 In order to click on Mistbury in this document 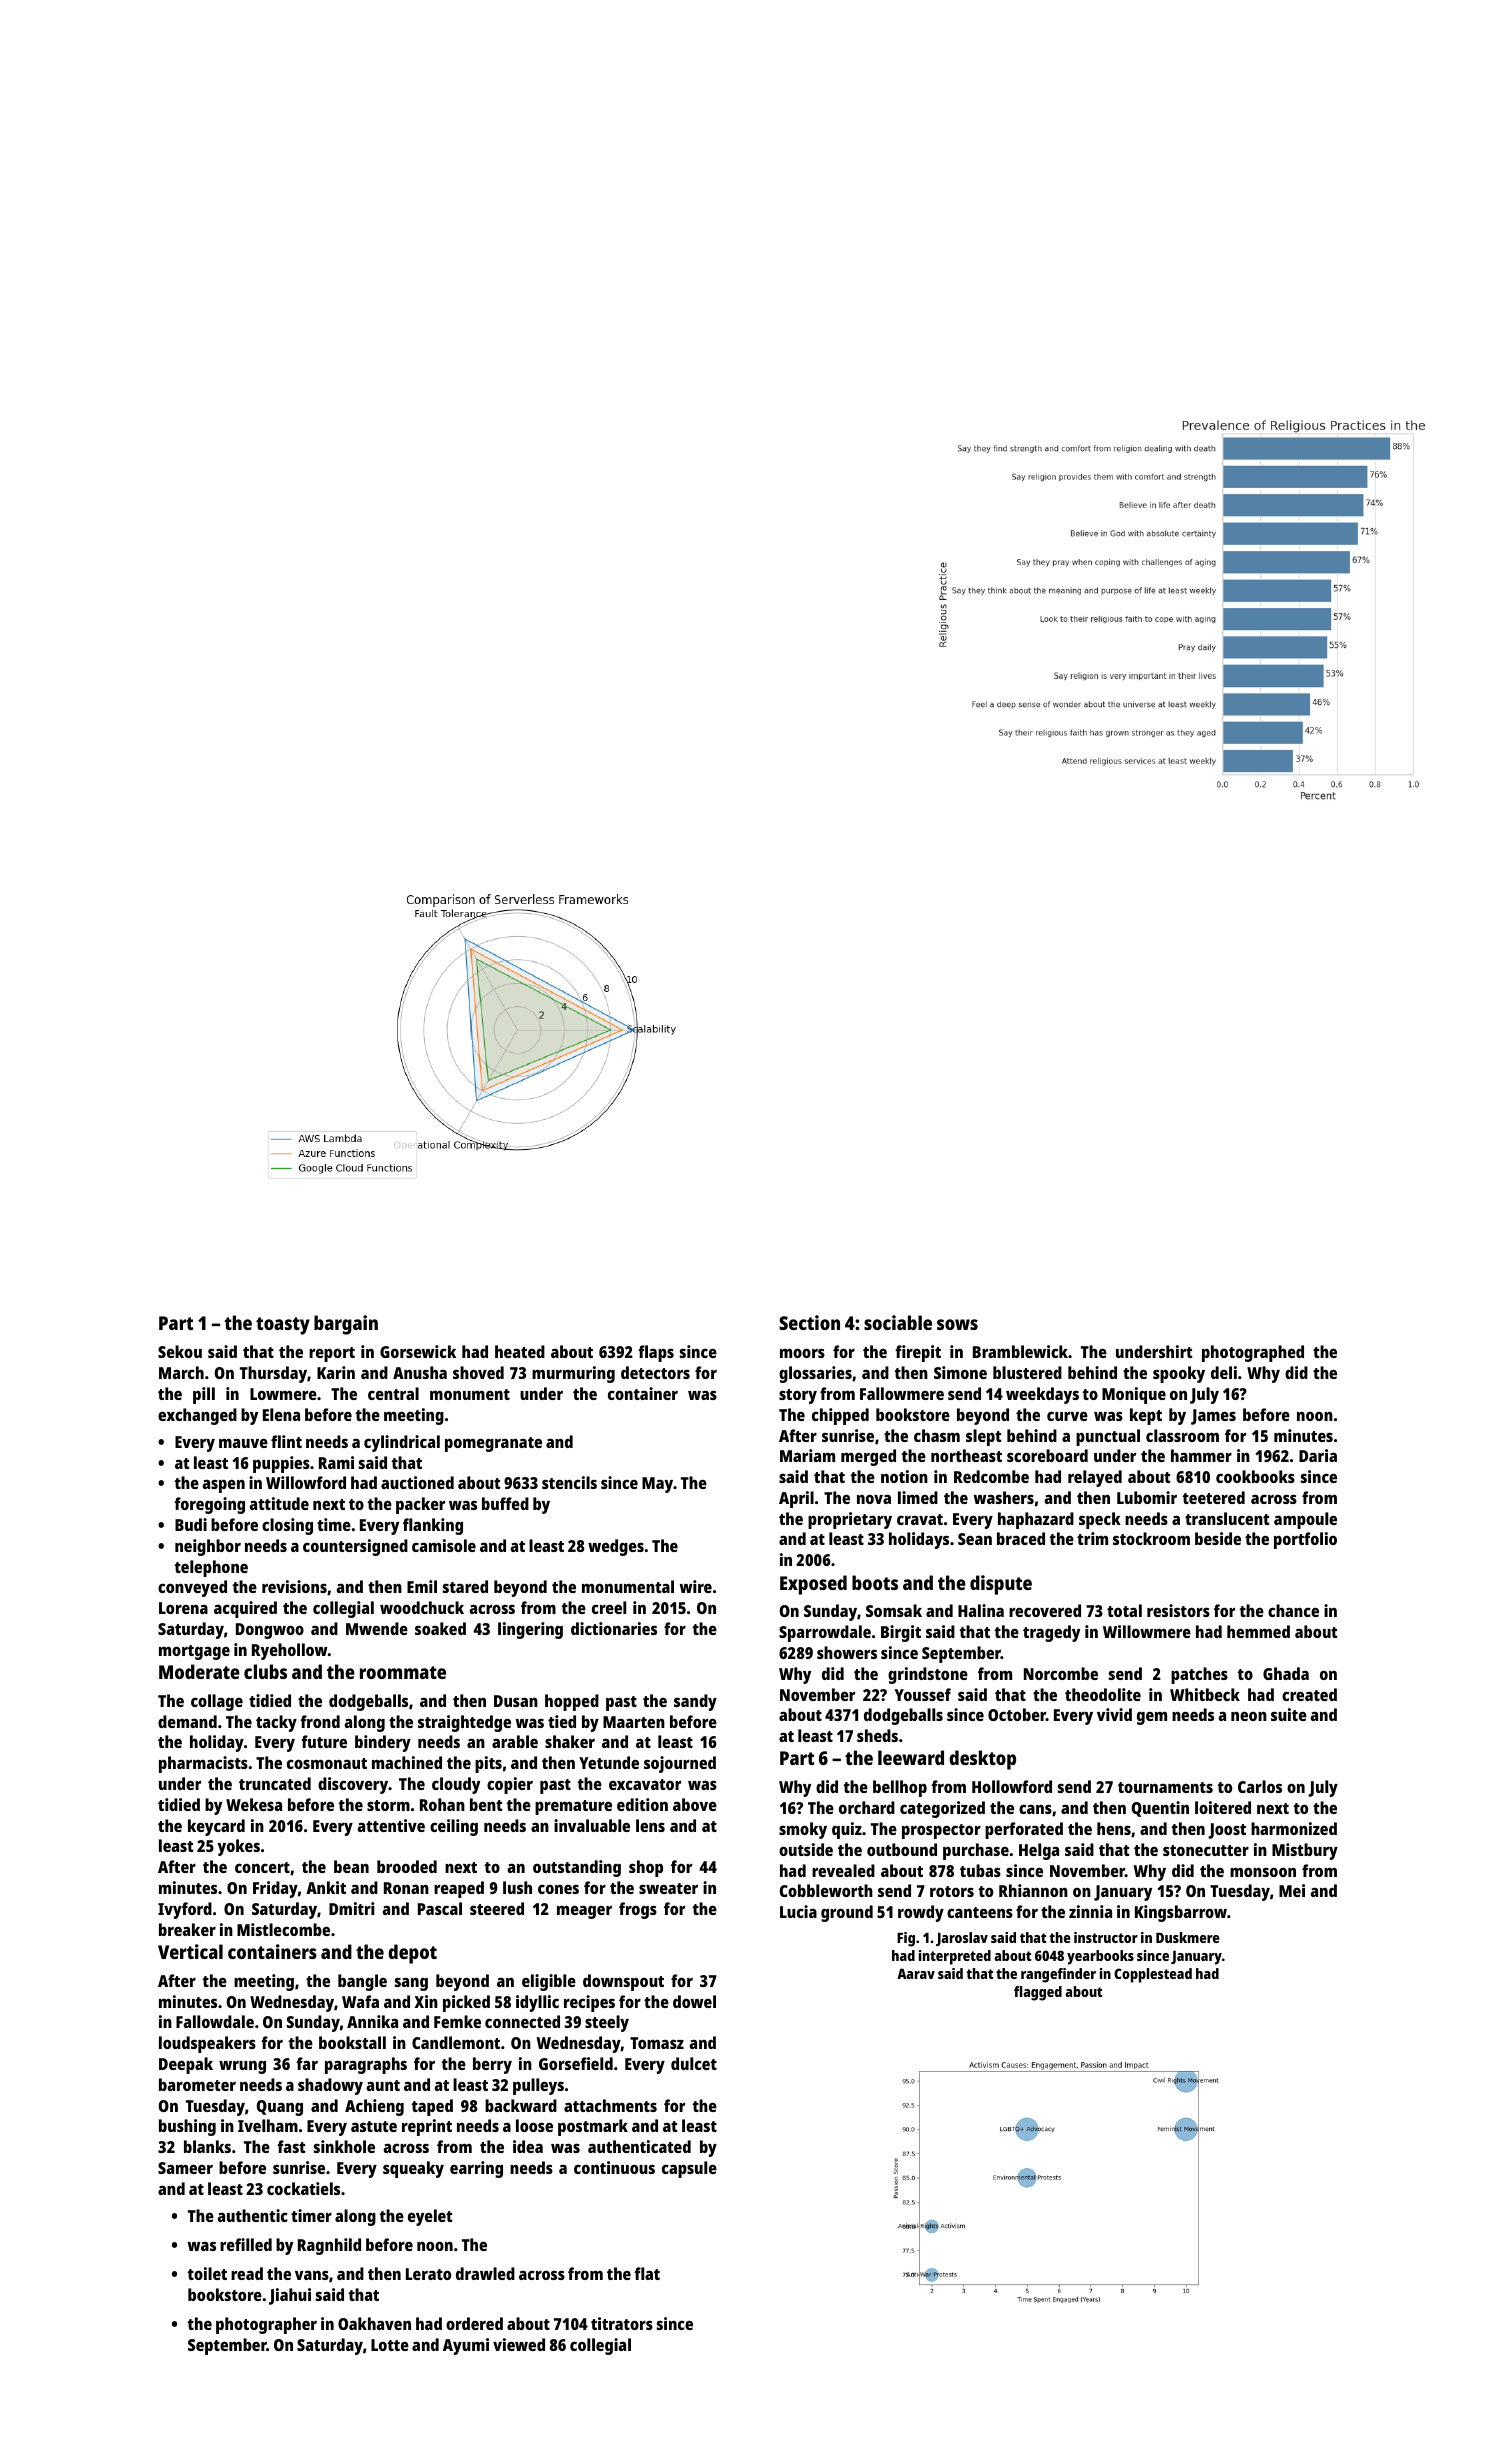, I will do `click(1305, 1851)`.
